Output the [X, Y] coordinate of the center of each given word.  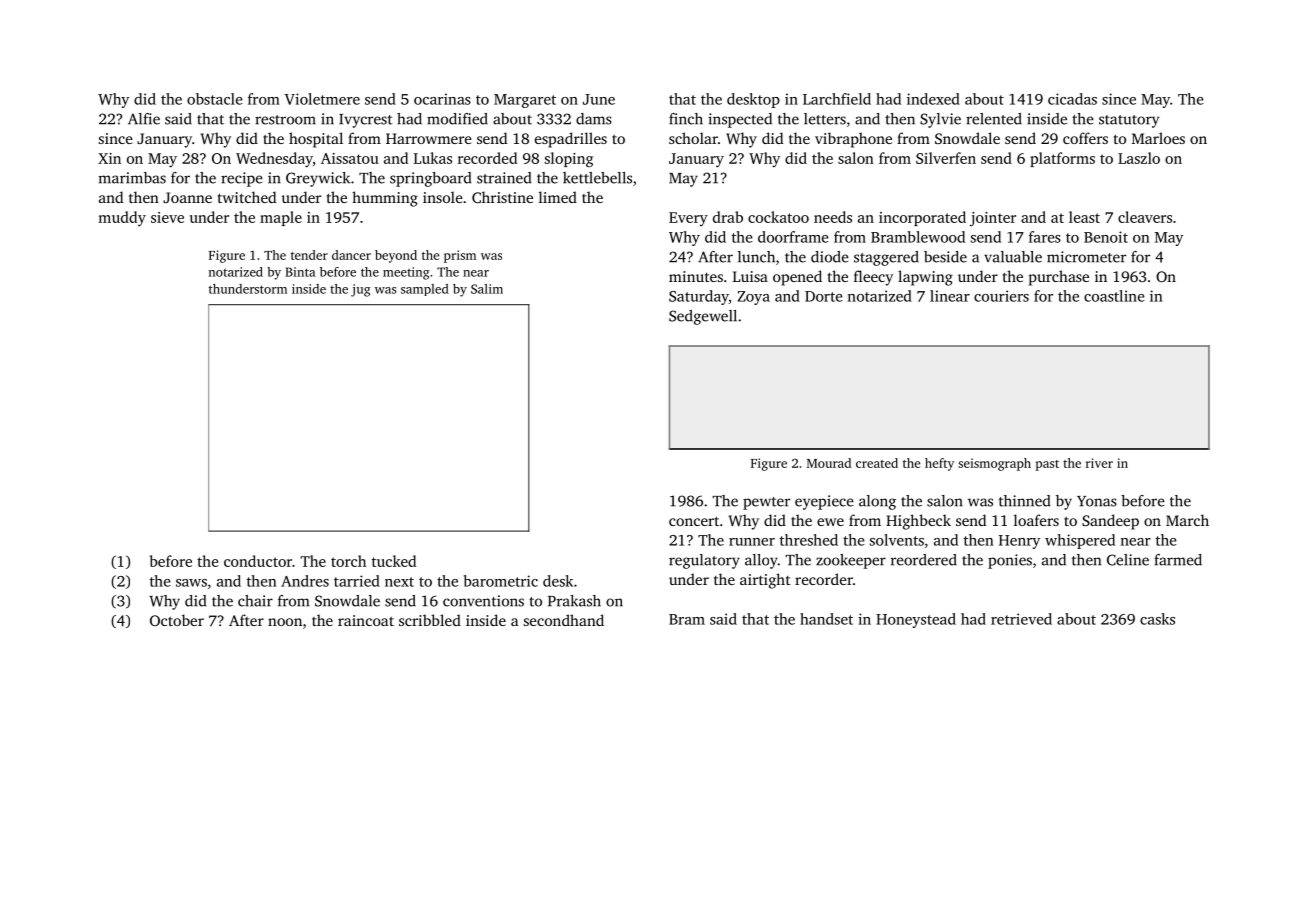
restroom [285, 120]
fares [1045, 237]
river [1099, 463]
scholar [693, 138]
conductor [258, 561]
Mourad [829, 463]
